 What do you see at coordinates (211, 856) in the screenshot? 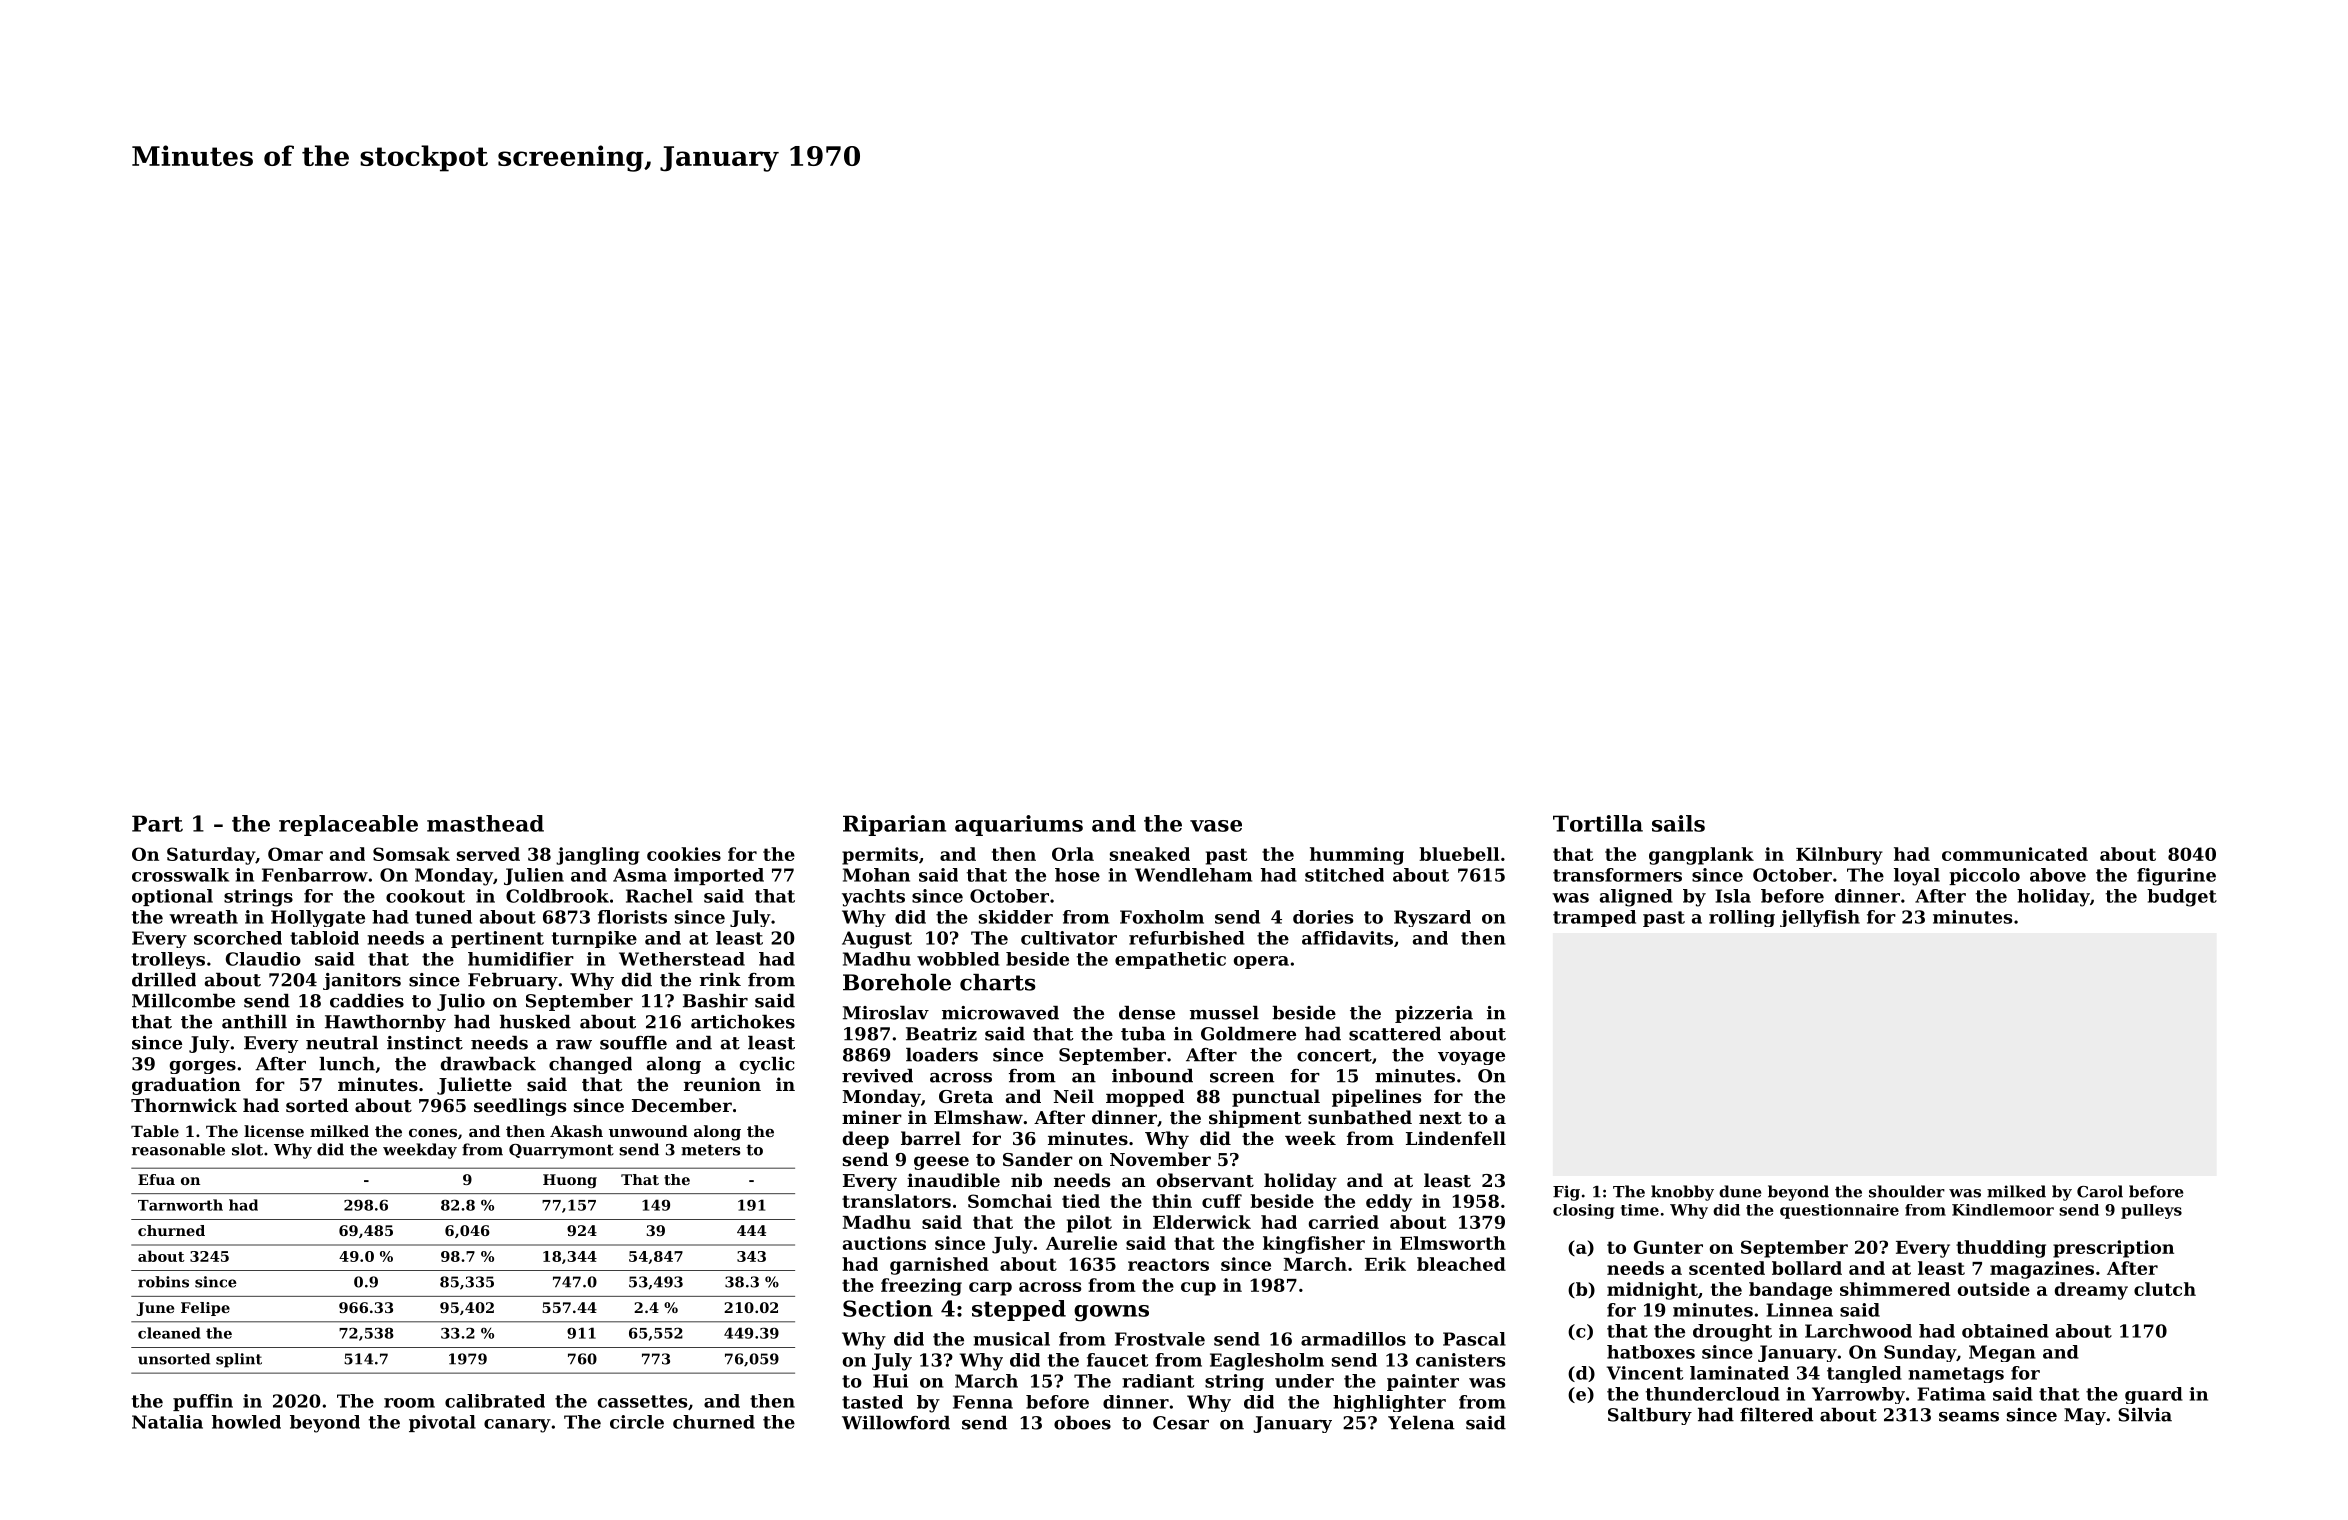
I see `Saturday` at bounding box center [211, 856].
